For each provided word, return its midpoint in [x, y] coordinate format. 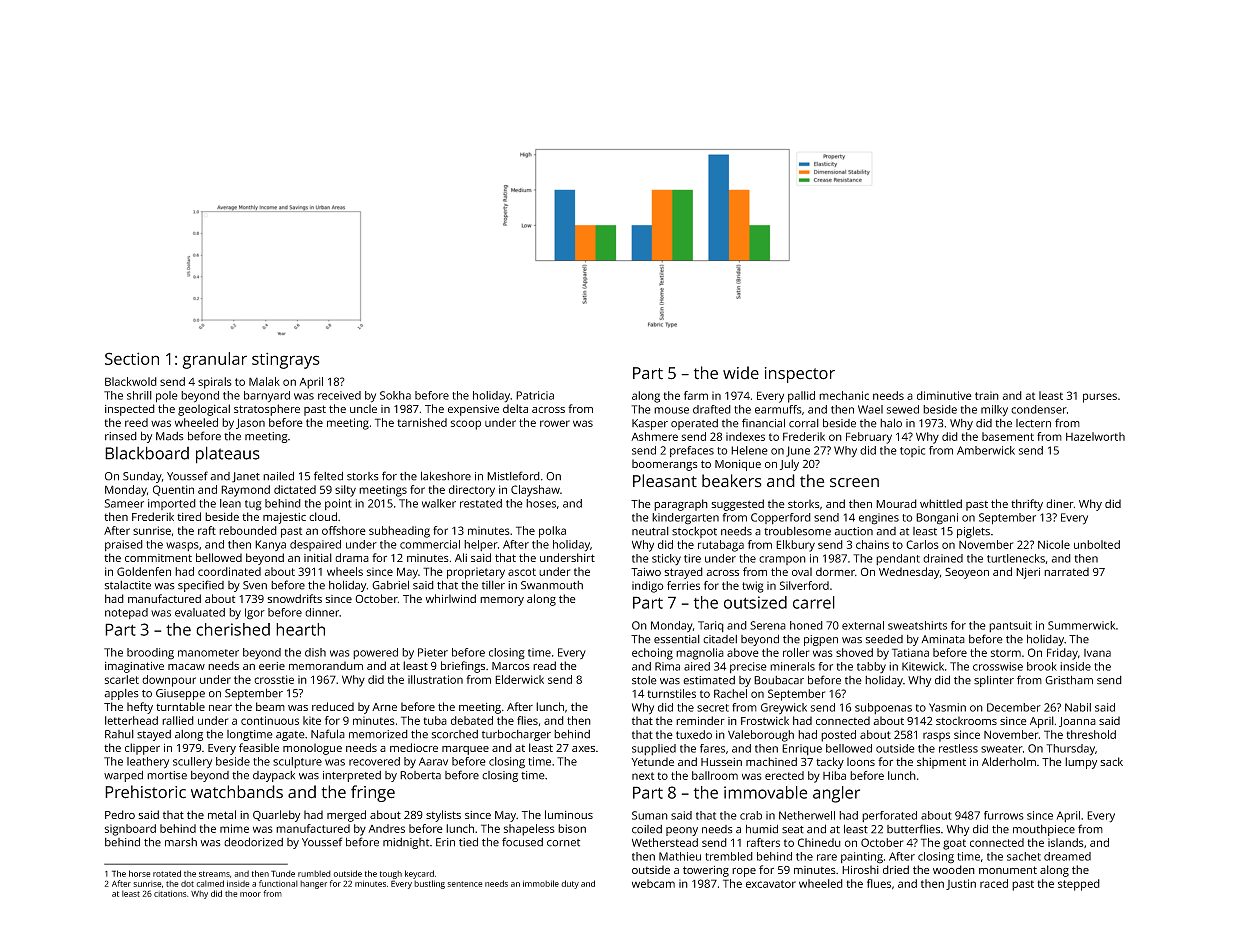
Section [132, 358]
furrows [1004, 815]
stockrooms [966, 720]
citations [170, 893]
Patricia [535, 395]
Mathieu [680, 856]
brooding [150, 654]
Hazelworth [1095, 436]
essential [677, 639]
